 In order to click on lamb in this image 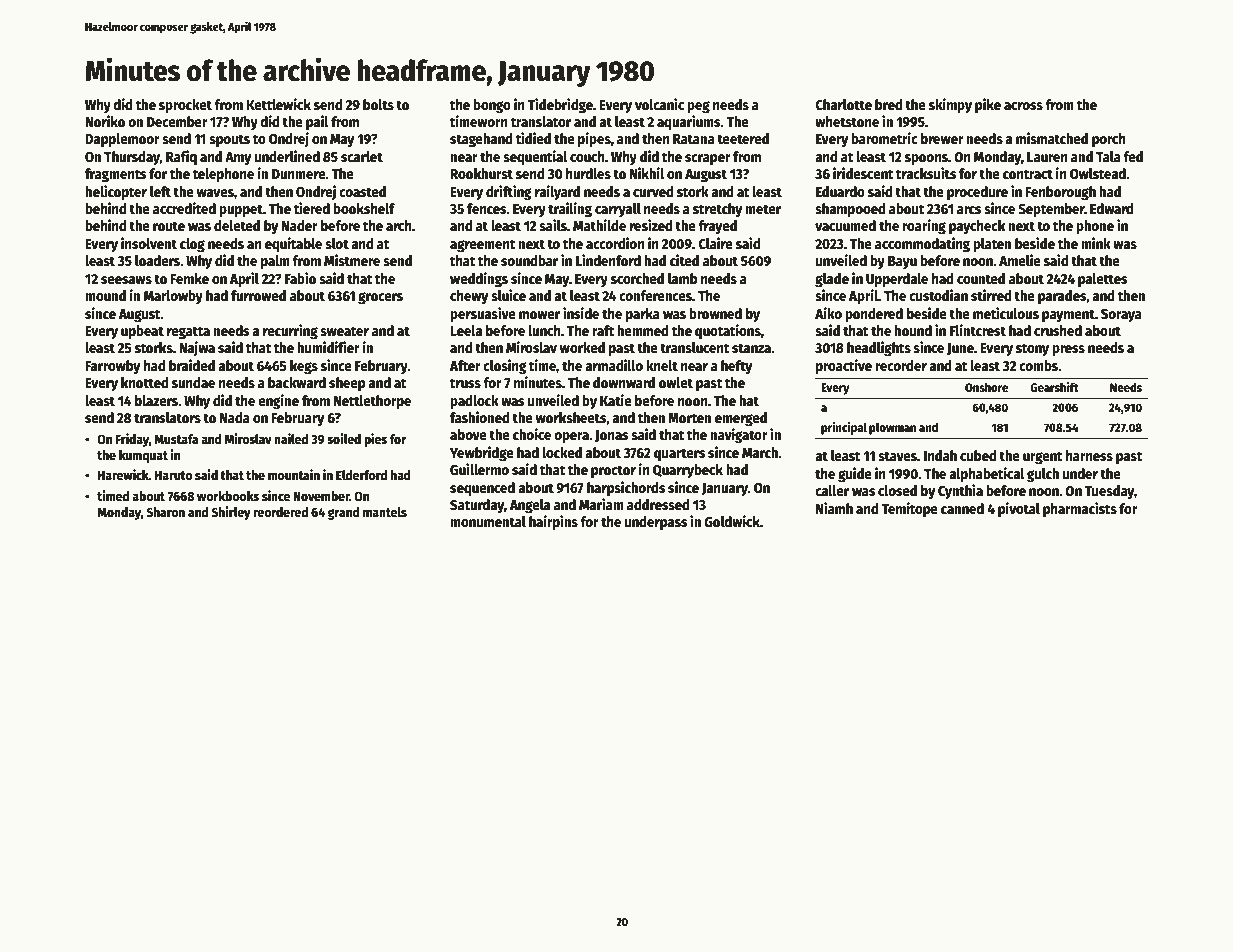, I will do `click(682, 278)`.
